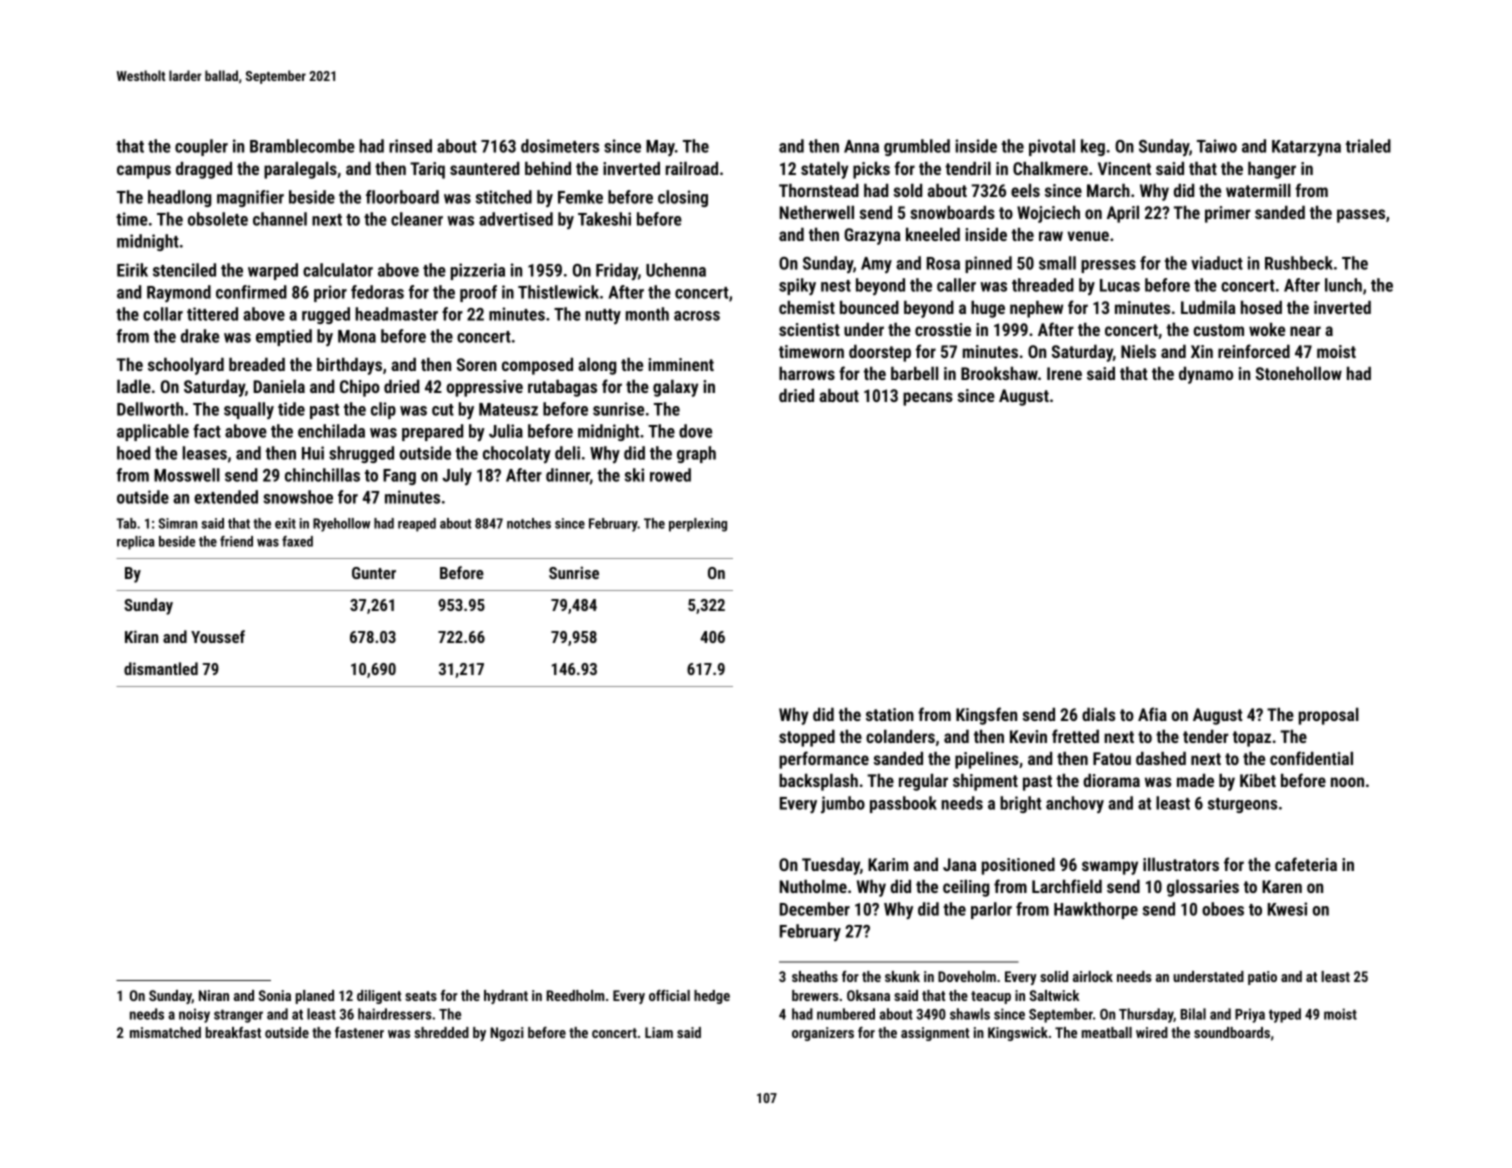 This screenshot has height=1168, width=1512. What do you see at coordinates (1064, 373) in the screenshot?
I see `Irene` at bounding box center [1064, 373].
